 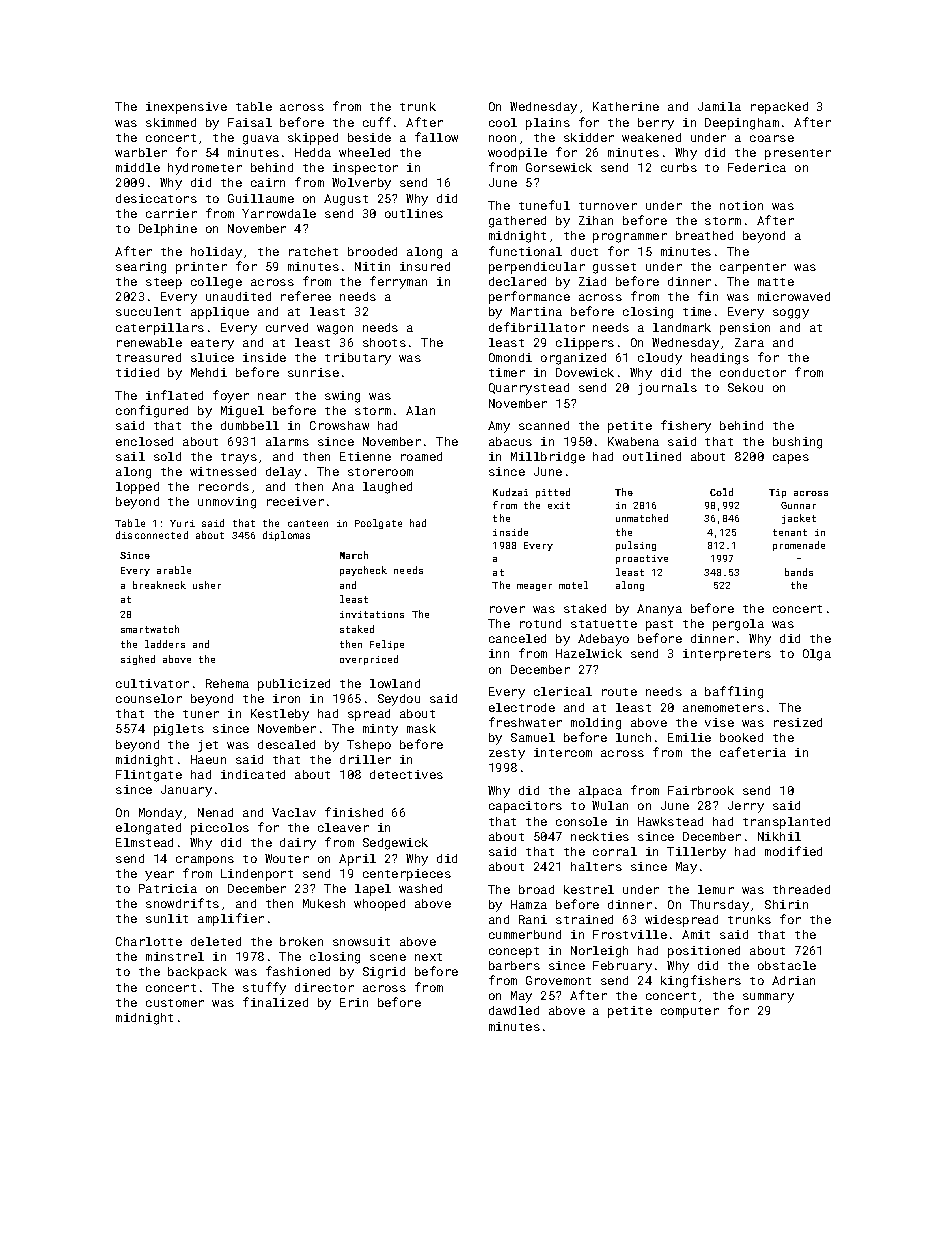 What do you see at coordinates (152, 535) in the document?
I see `disconnected` at bounding box center [152, 535].
